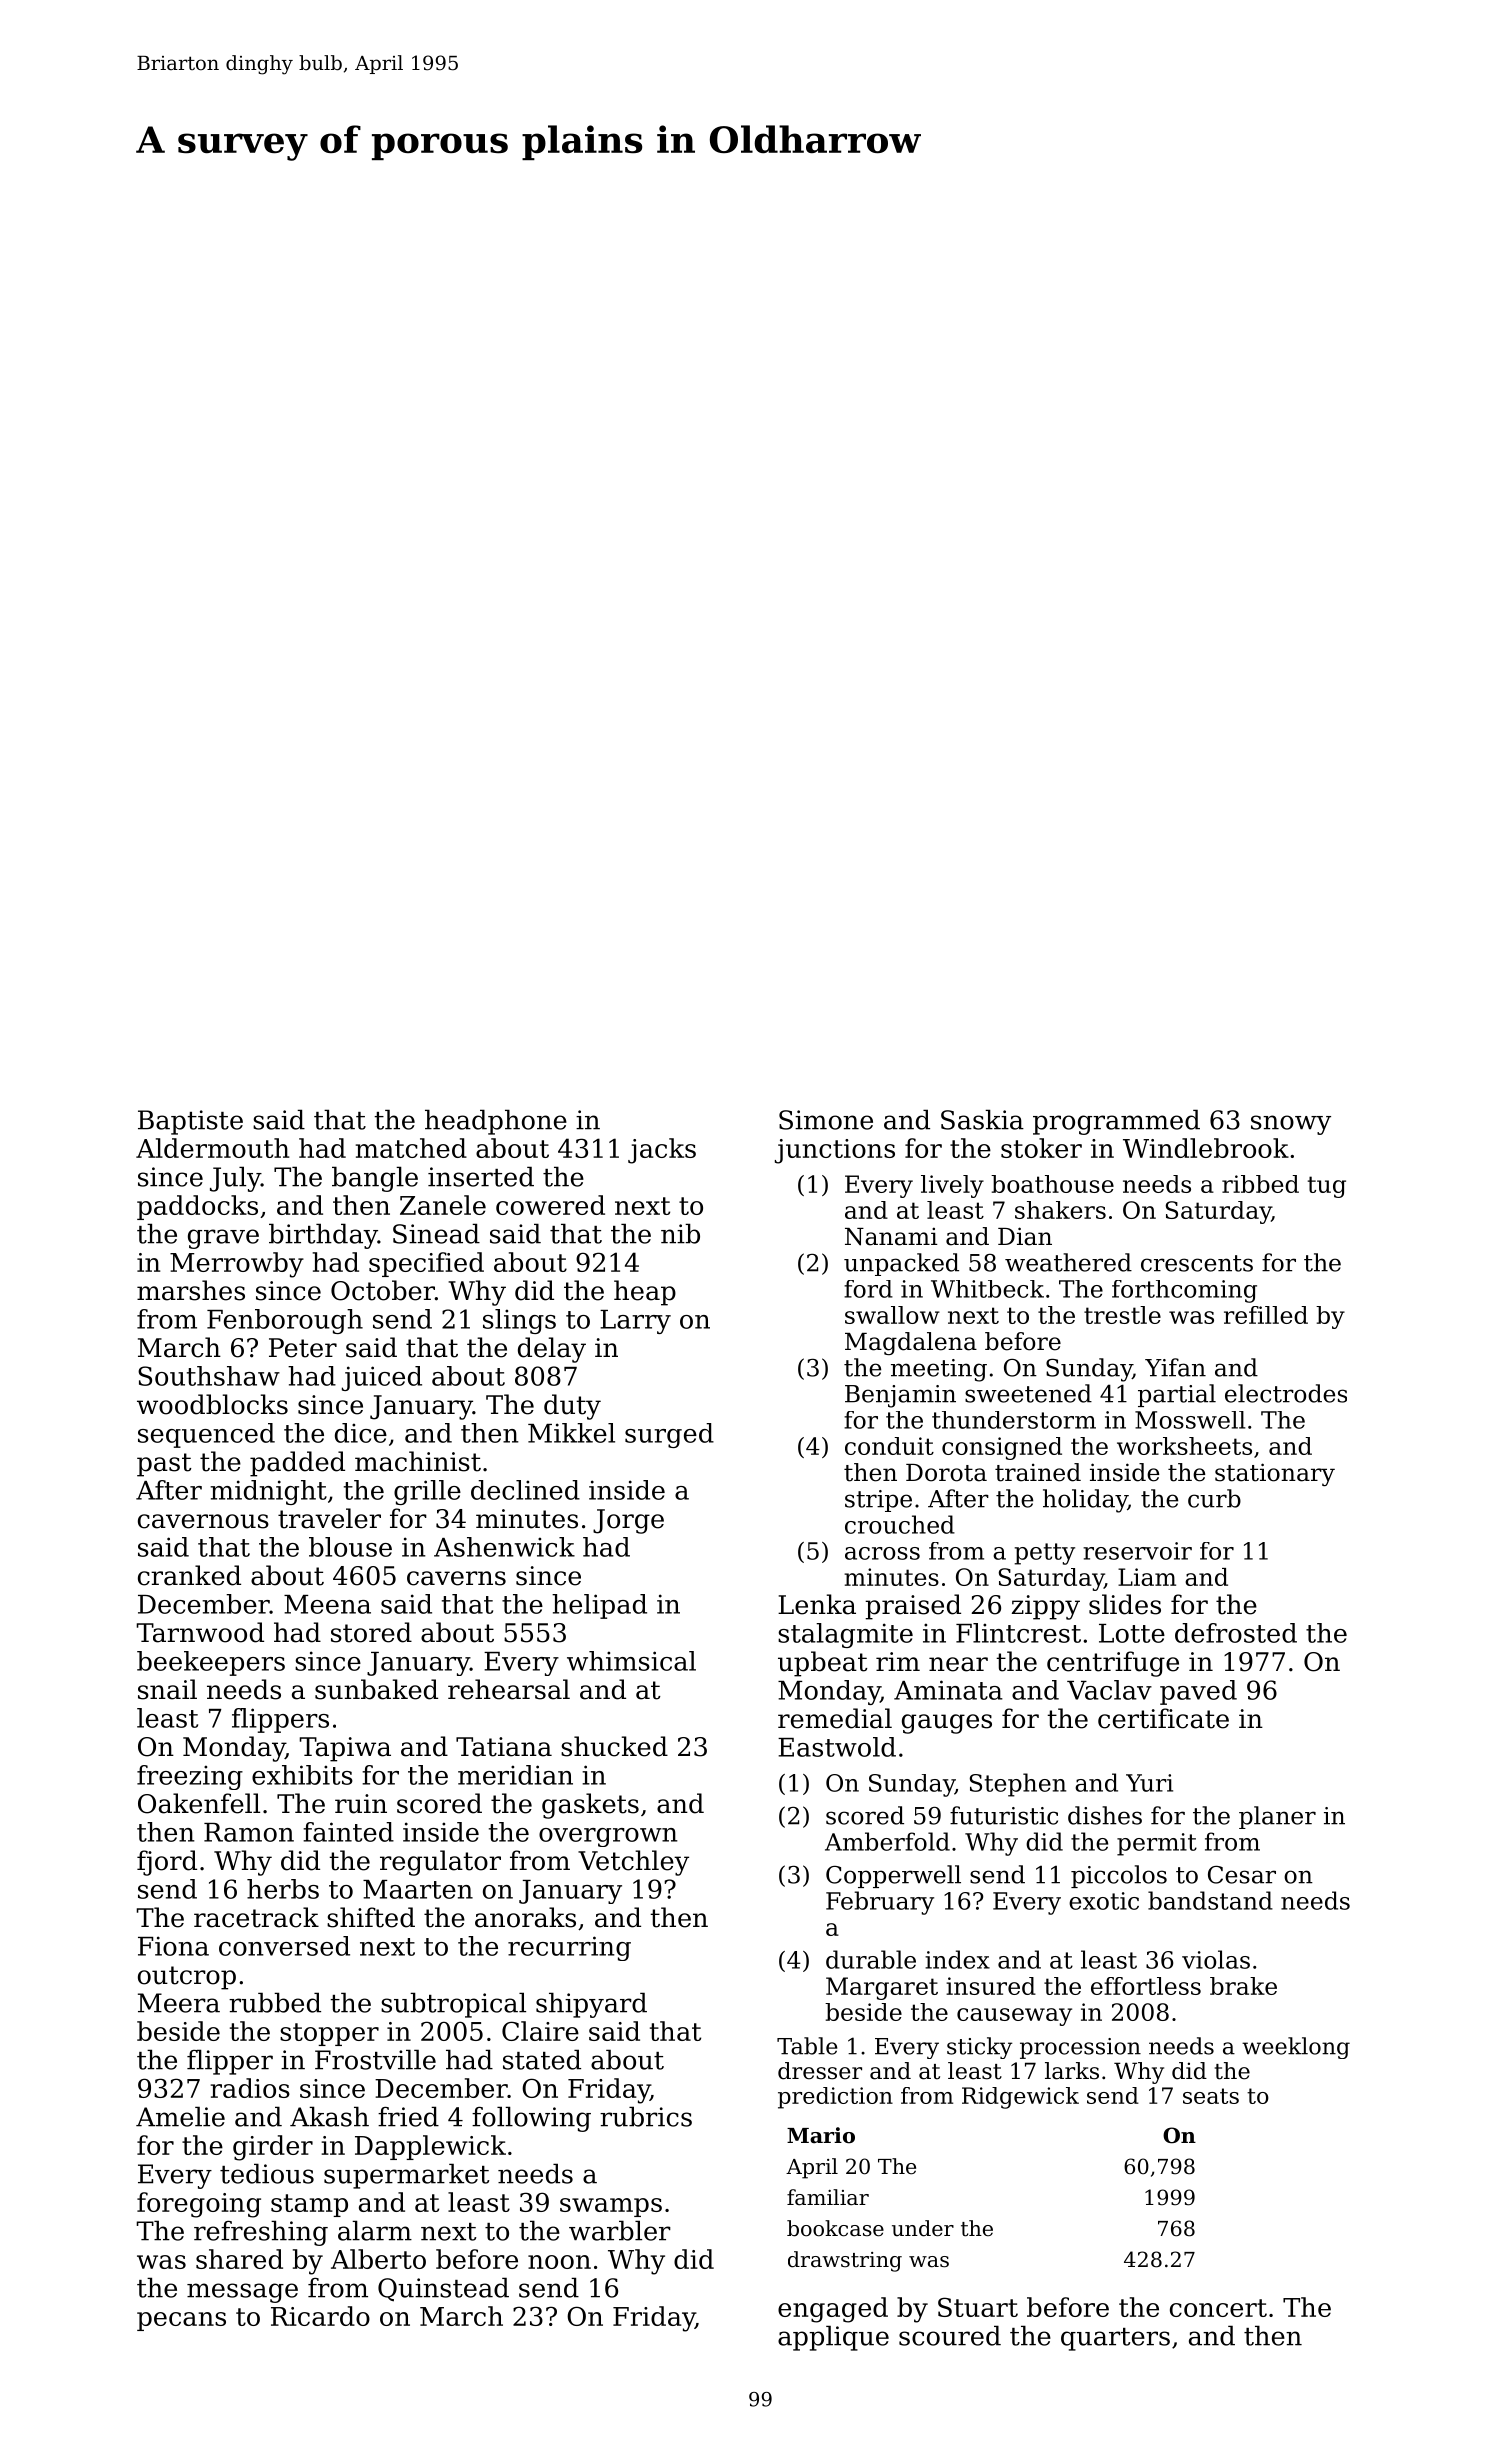 The height and width of the screenshot is (2464, 1496). I want to click on rubrics, so click(646, 2116).
